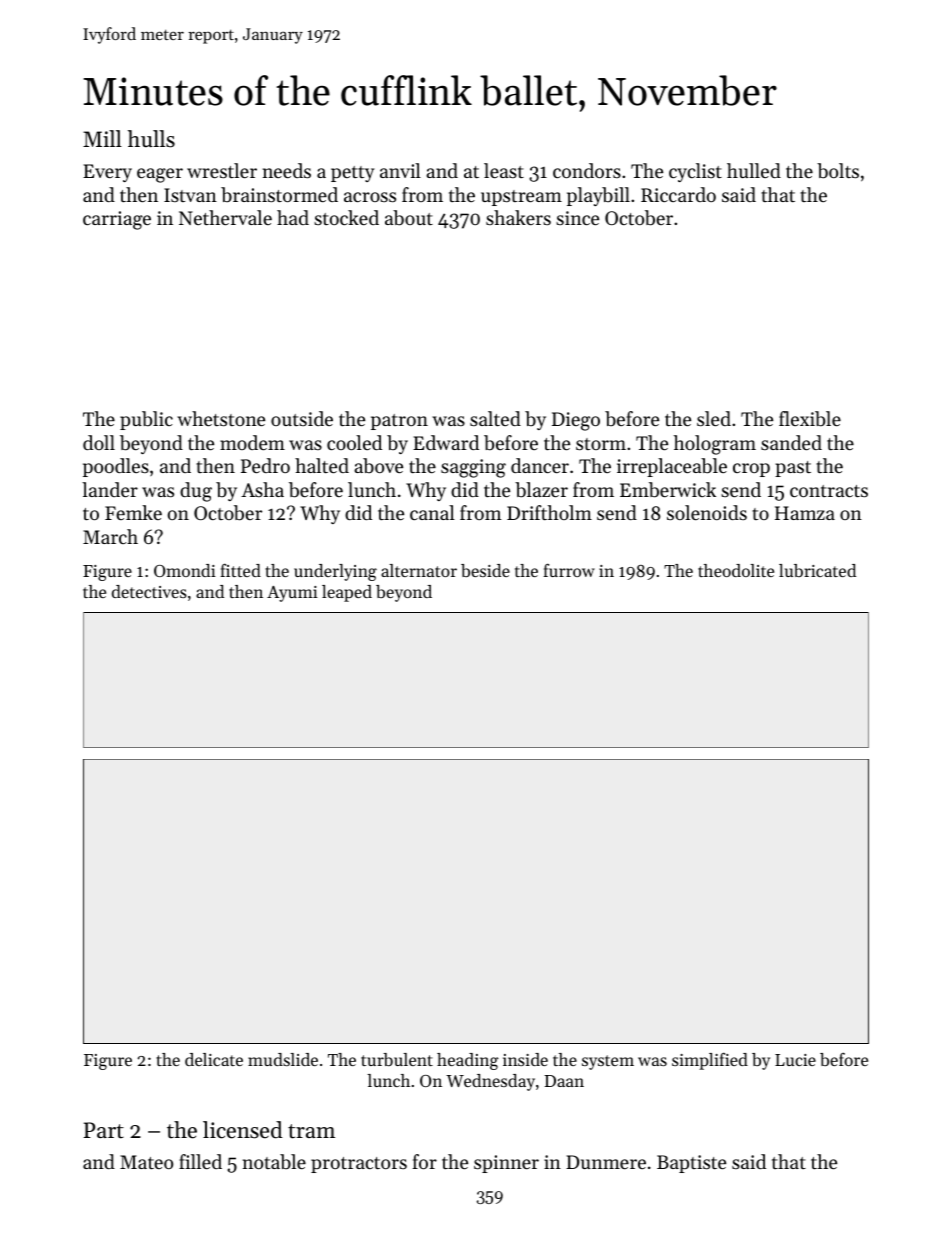  What do you see at coordinates (214, 1059) in the screenshot?
I see `delicate` at bounding box center [214, 1059].
